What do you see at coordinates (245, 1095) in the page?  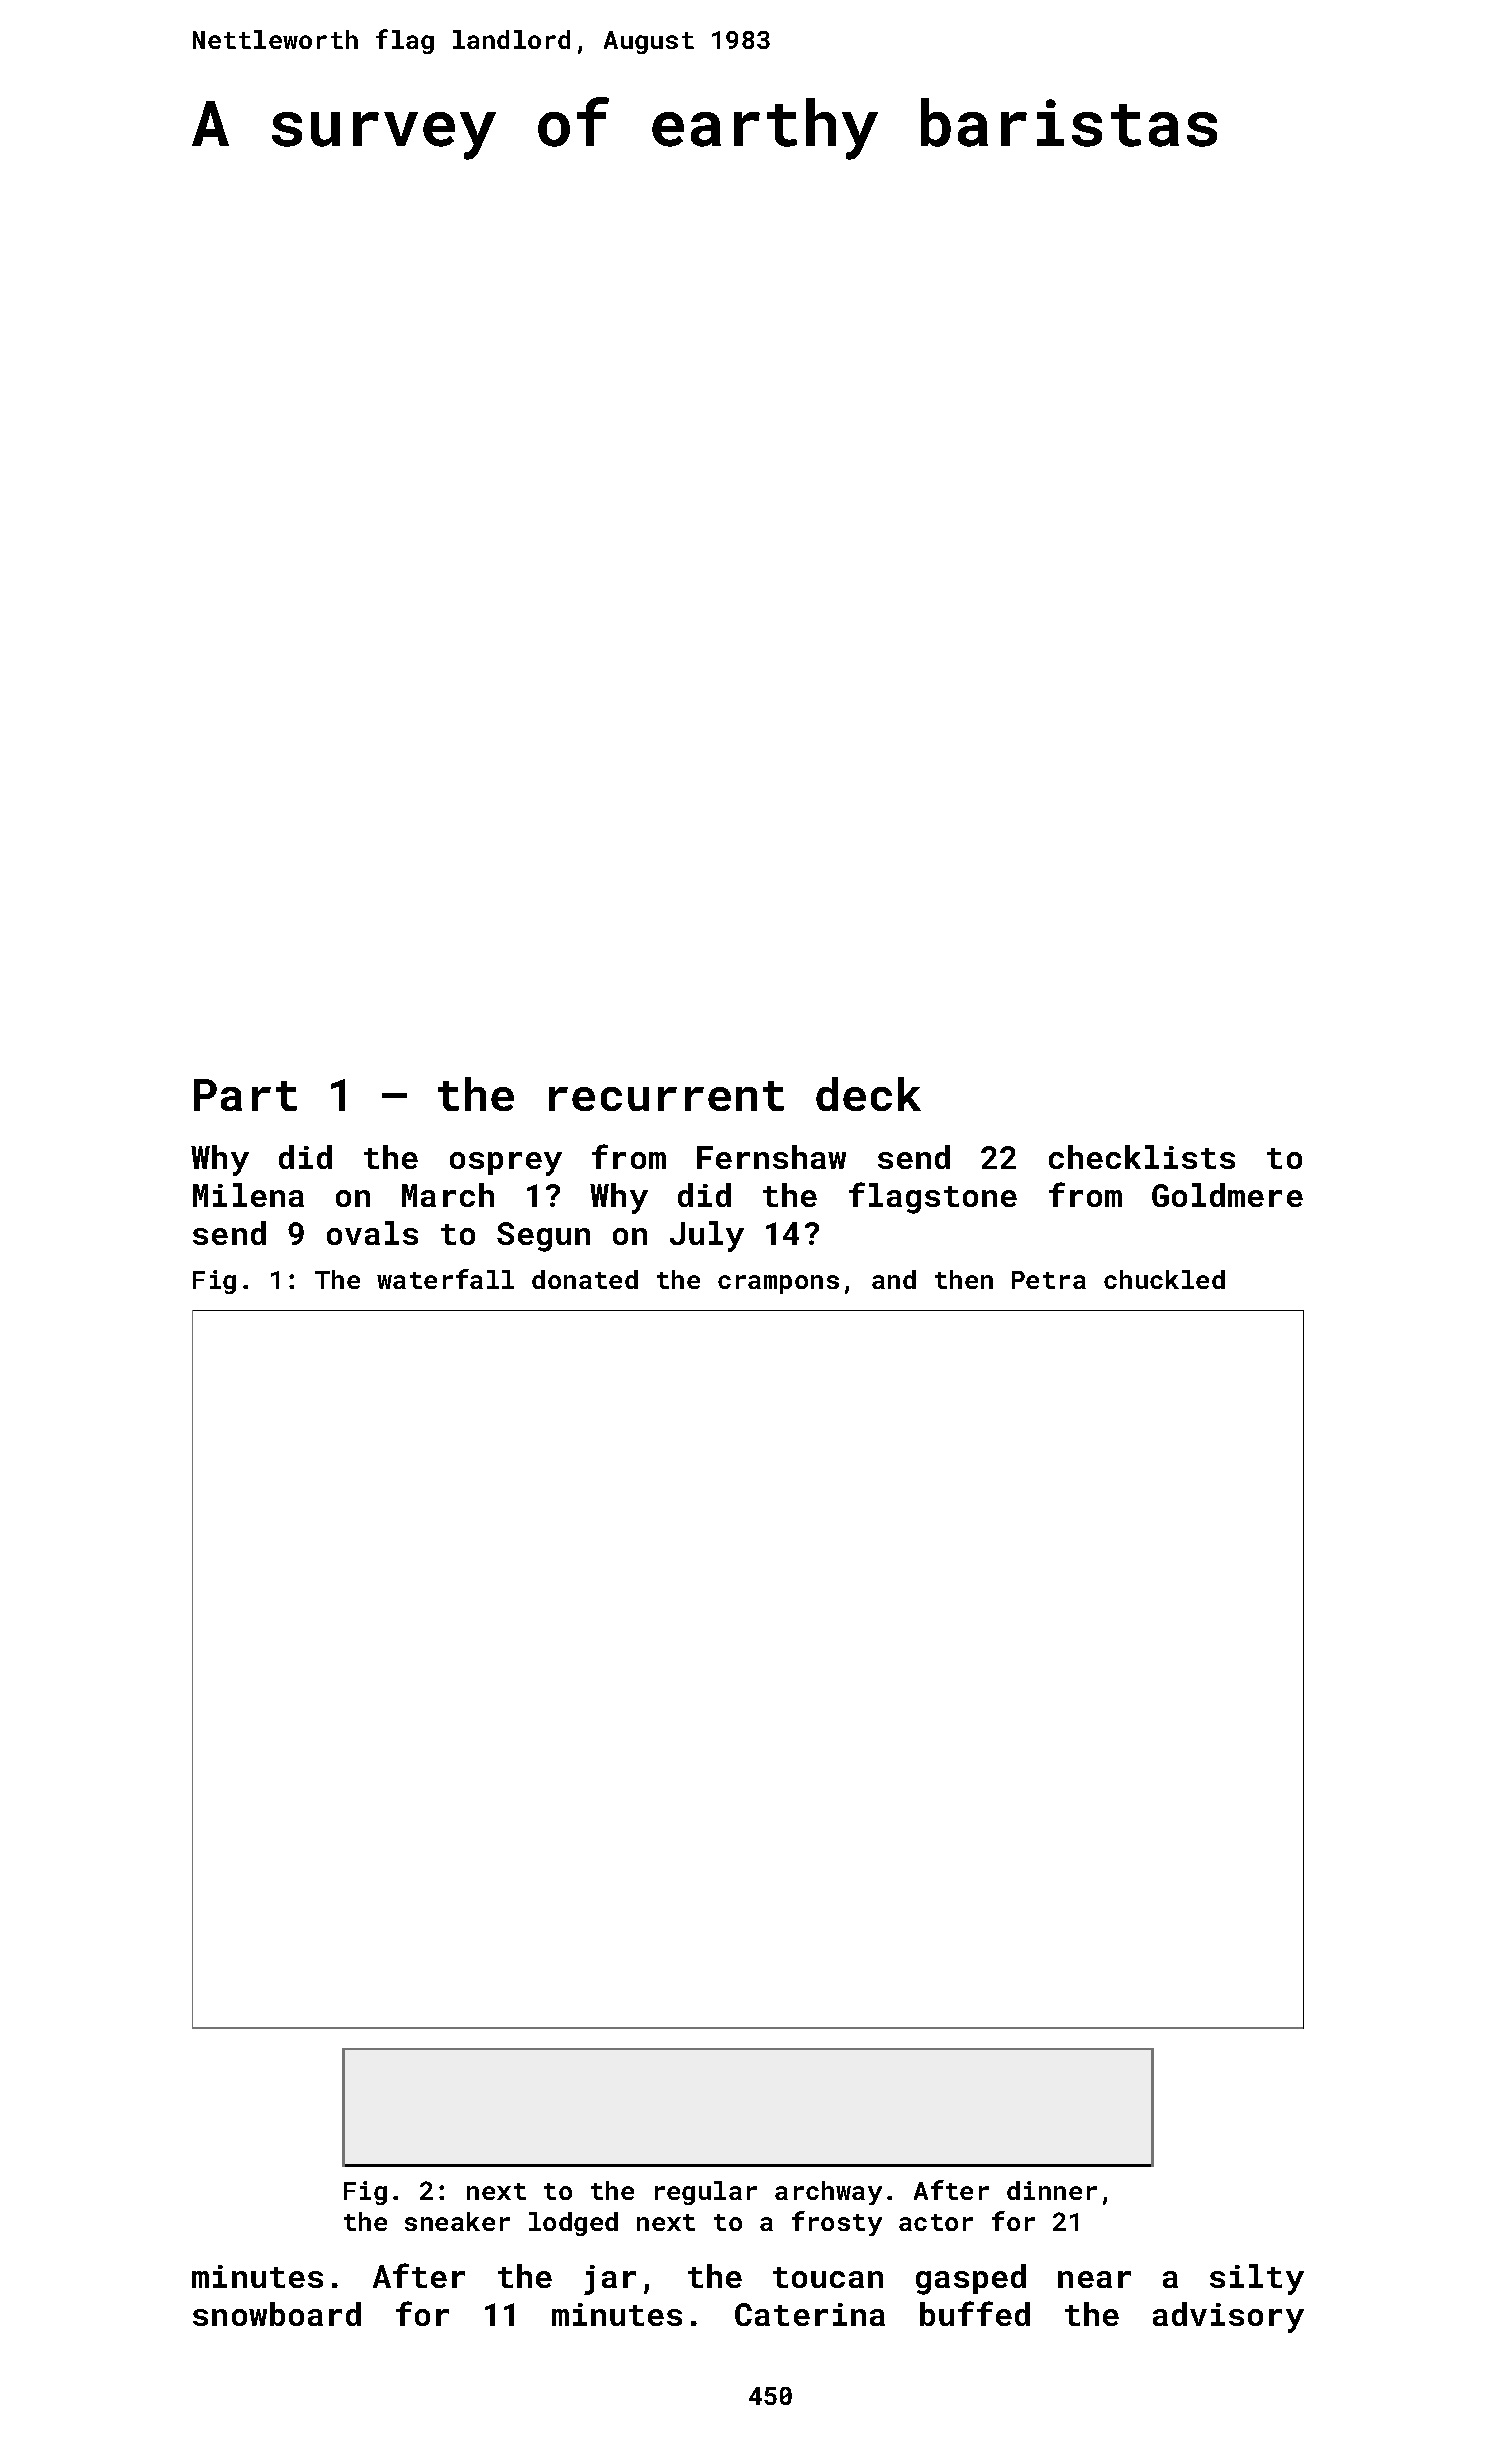 I see `Part` at bounding box center [245, 1095].
